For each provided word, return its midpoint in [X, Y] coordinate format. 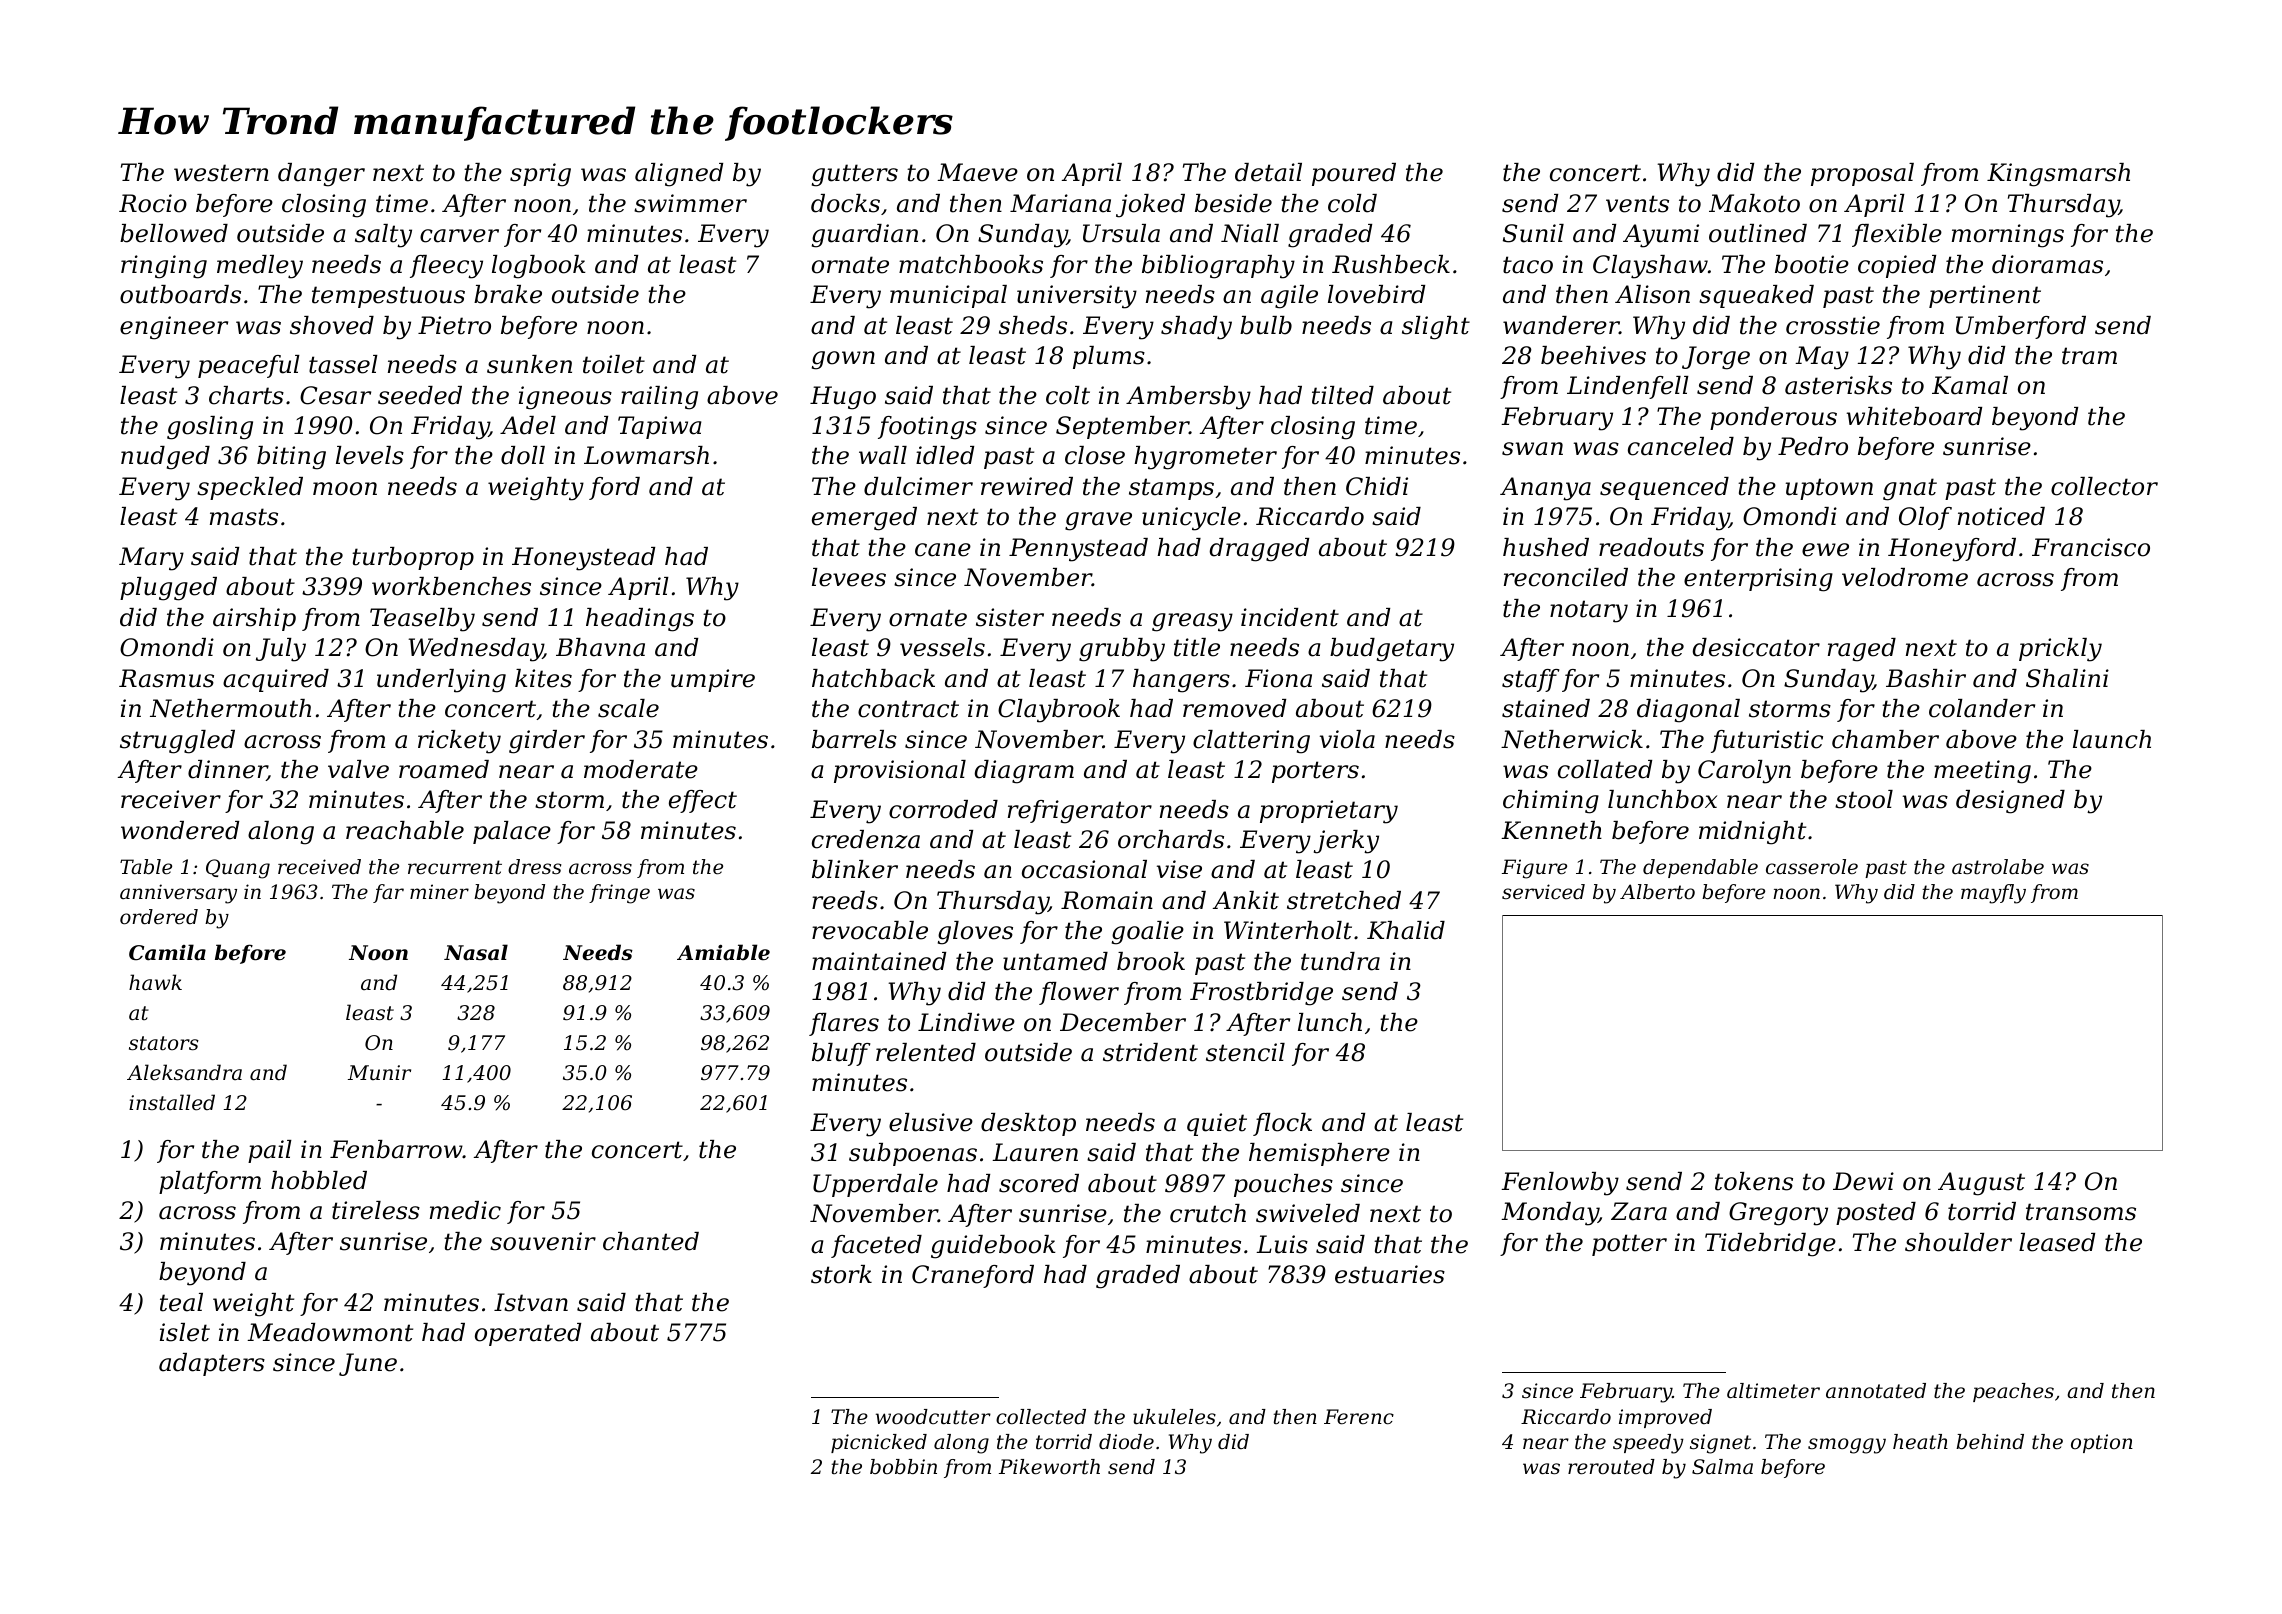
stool [1864, 799]
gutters [855, 175]
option [2102, 1443]
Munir [379, 1072]
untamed [1055, 961]
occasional [1084, 869]
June [368, 1364]
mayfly [1993, 894]
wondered [180, 830]
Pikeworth [1049, 1467]
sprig [540, 175]
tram [2089, 356]
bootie [1812, 264]
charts [246, 395]
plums [1109, 357]
